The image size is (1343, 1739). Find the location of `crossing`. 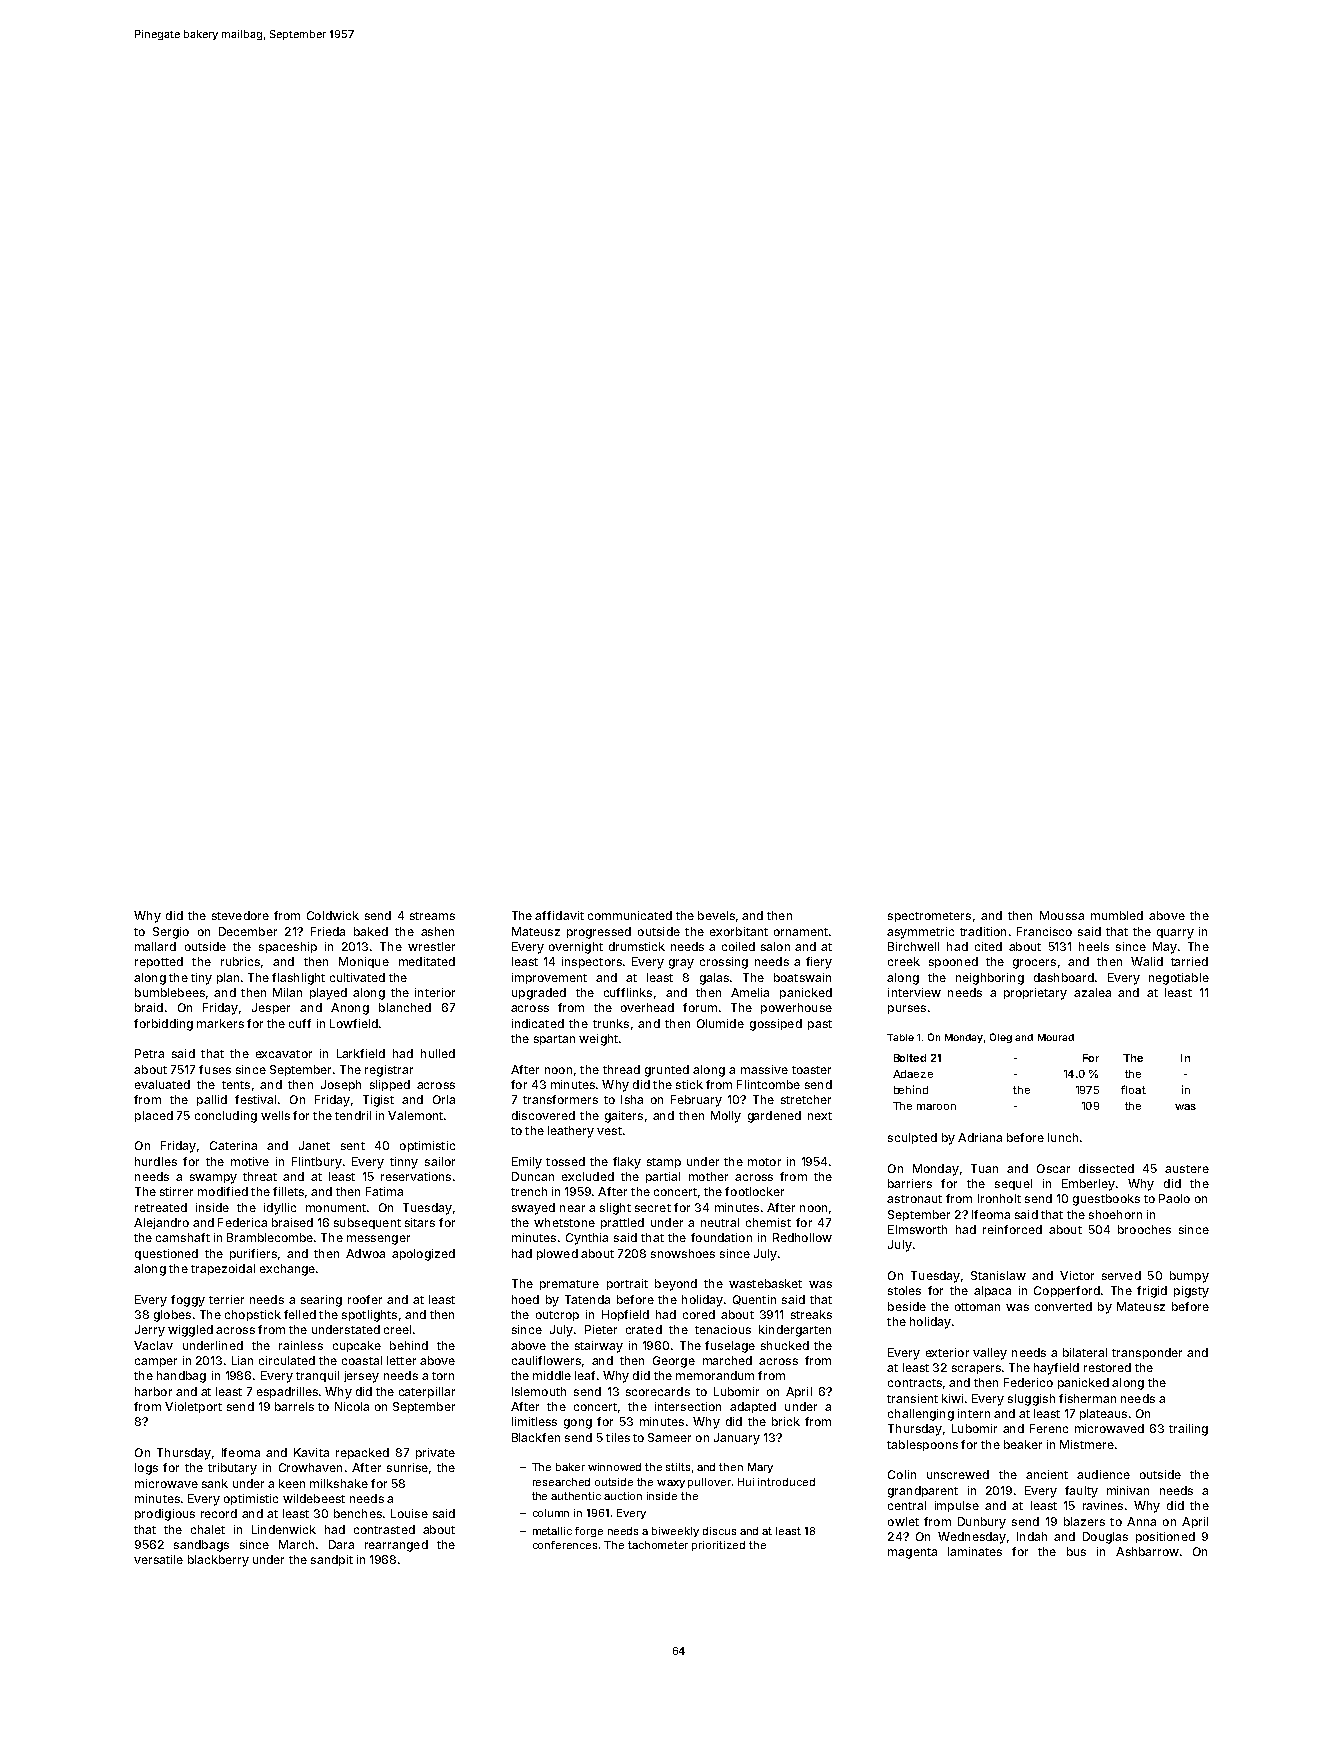

crossing is located at coordinates (724, 963).
